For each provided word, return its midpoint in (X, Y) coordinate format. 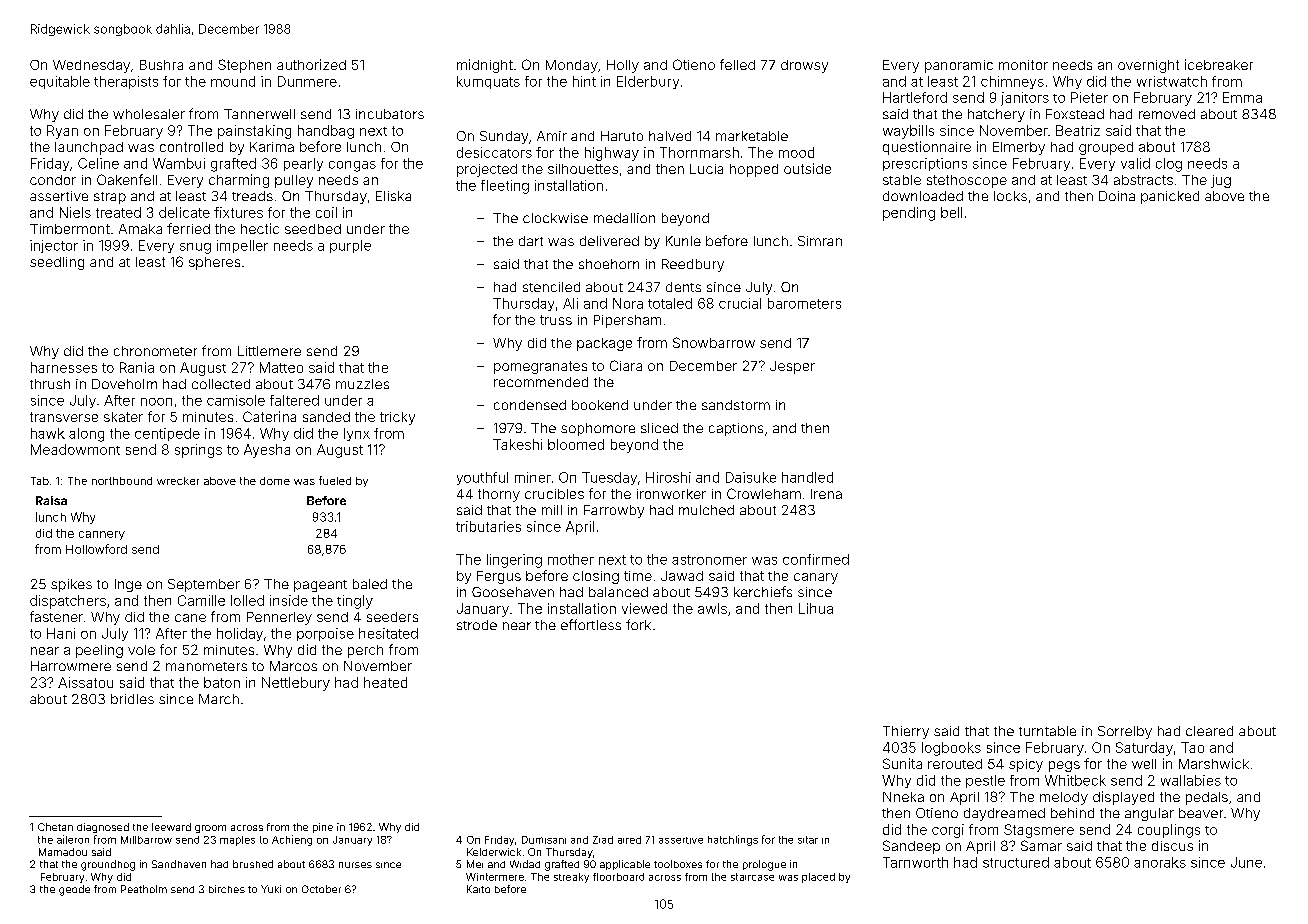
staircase (752, 877)
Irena (826, 494)
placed (818, 878)
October (321, 889)
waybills (908, 132)
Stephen (244, 66)
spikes (71, 585)
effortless (591, 624)
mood (796, 152)
